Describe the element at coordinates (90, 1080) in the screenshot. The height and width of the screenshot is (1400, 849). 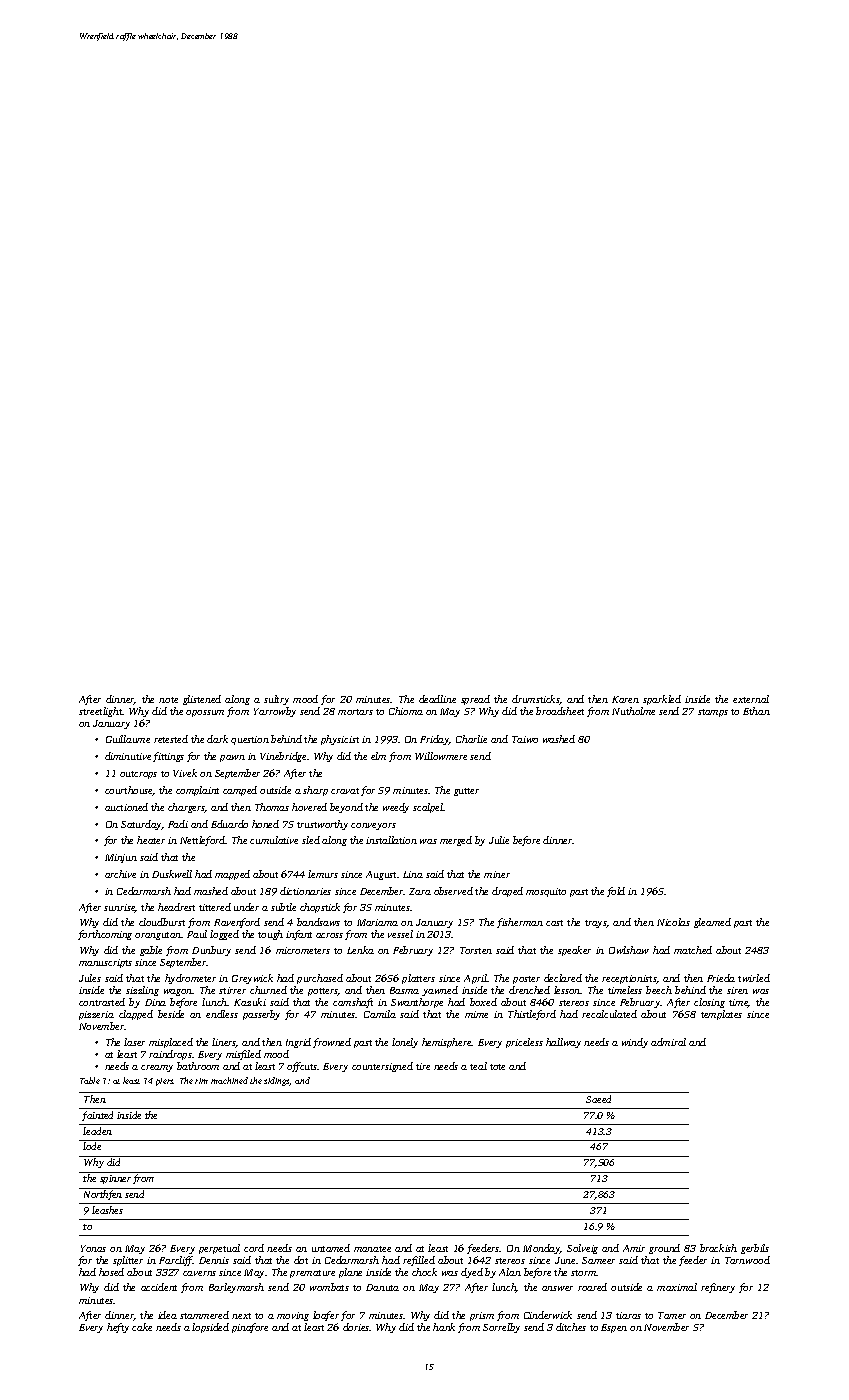
I see `Table` at that location.
